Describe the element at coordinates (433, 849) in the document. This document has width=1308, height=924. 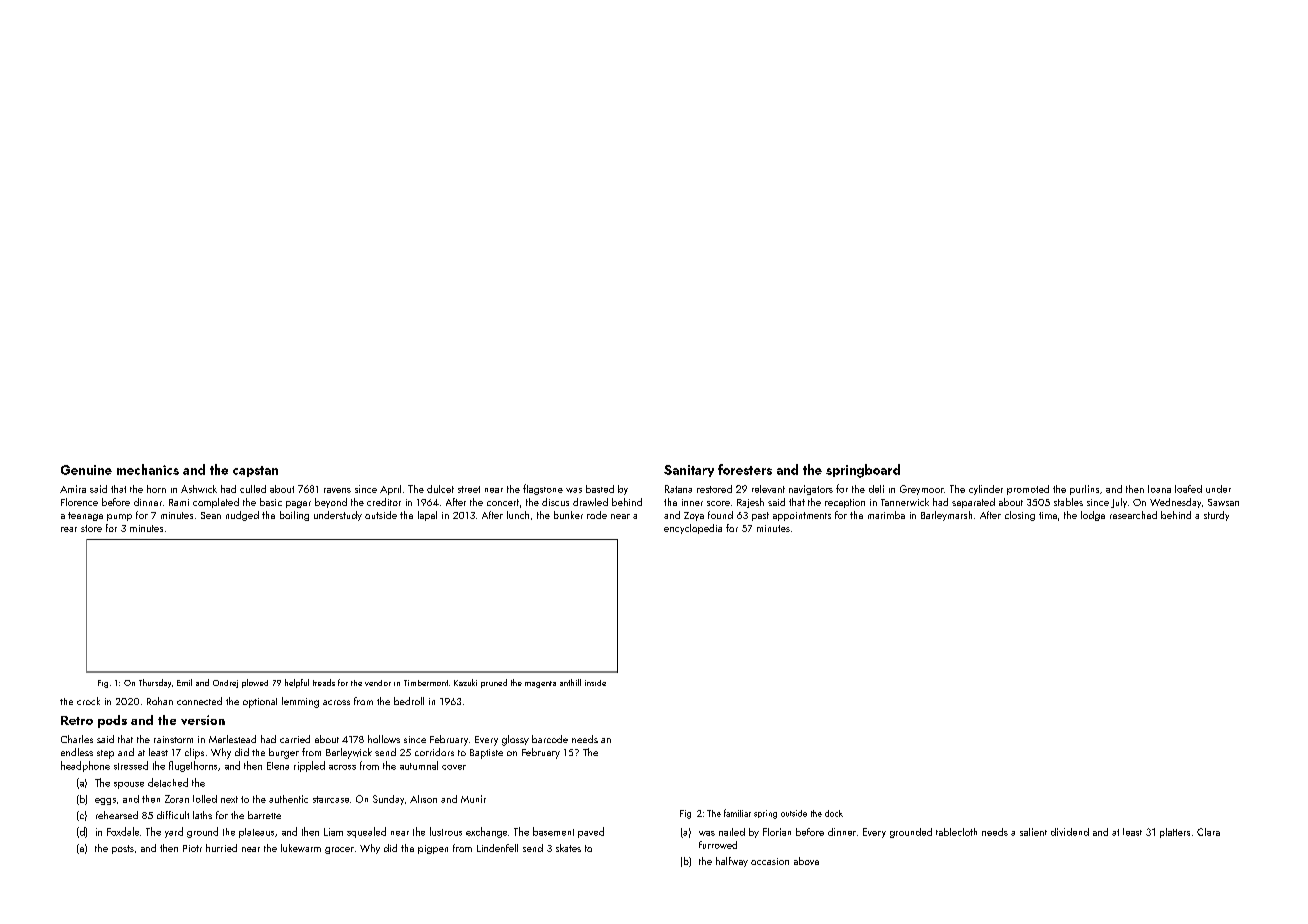
I see `pigpen` at that location.
